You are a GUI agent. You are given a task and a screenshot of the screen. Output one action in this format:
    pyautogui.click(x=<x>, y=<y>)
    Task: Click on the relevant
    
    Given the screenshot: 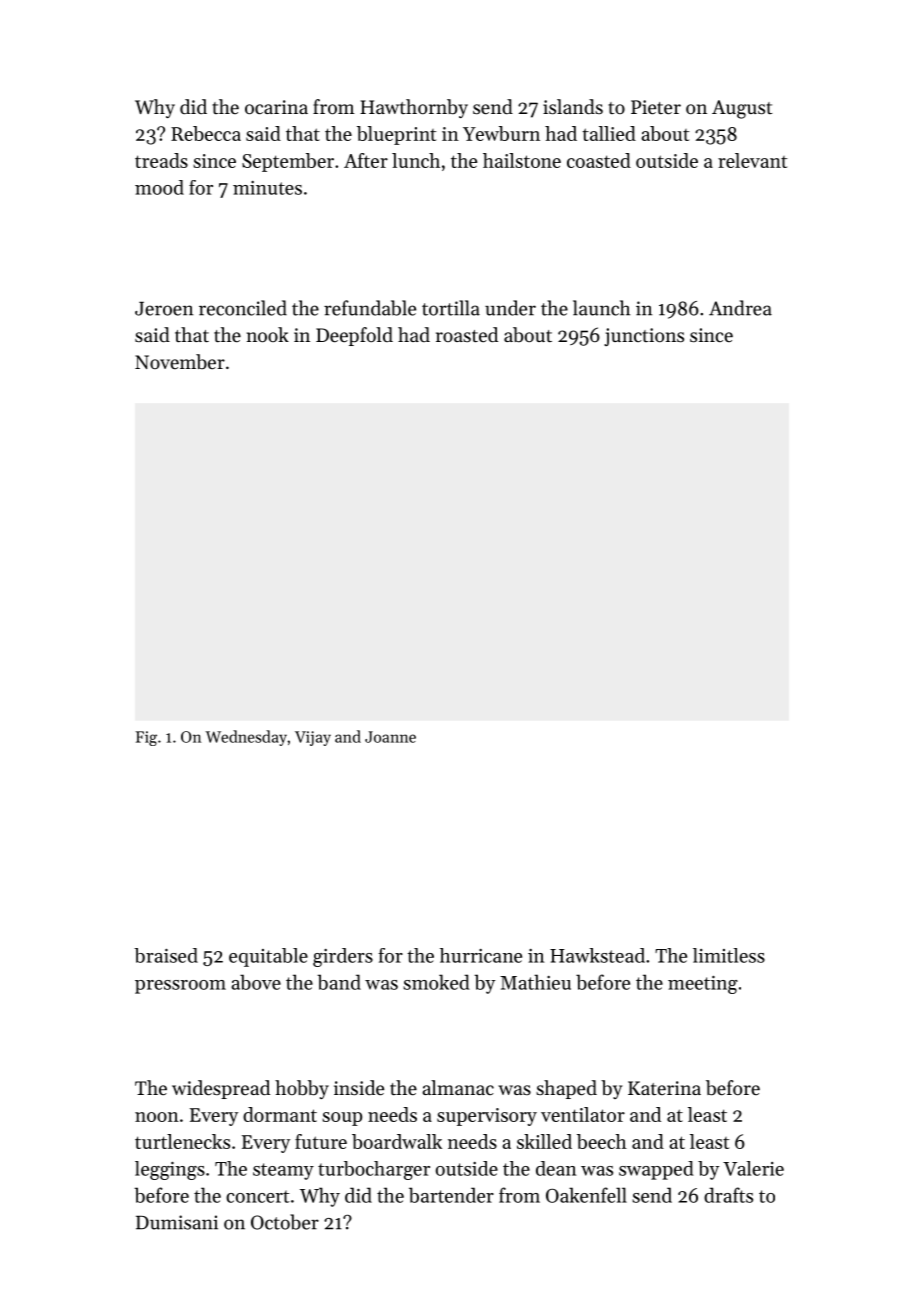 What is the action you would take?
    pyautogui.click(x=752, y=160)
